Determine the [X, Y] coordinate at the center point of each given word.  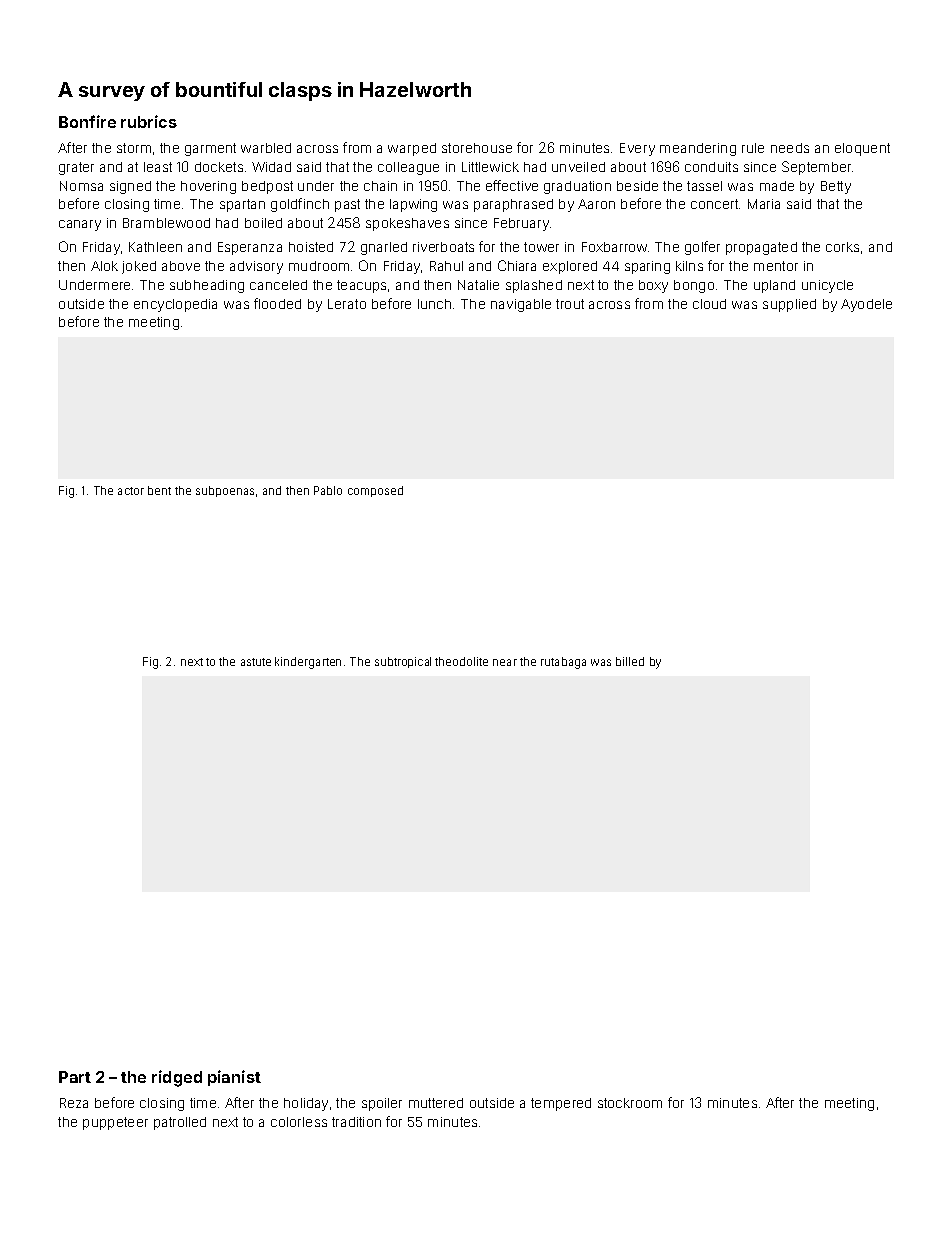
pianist [234, 1078]
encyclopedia [175, 305]
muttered [436, 1103]
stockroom [630, 1103]
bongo [694, 286]
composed [375, 491]
